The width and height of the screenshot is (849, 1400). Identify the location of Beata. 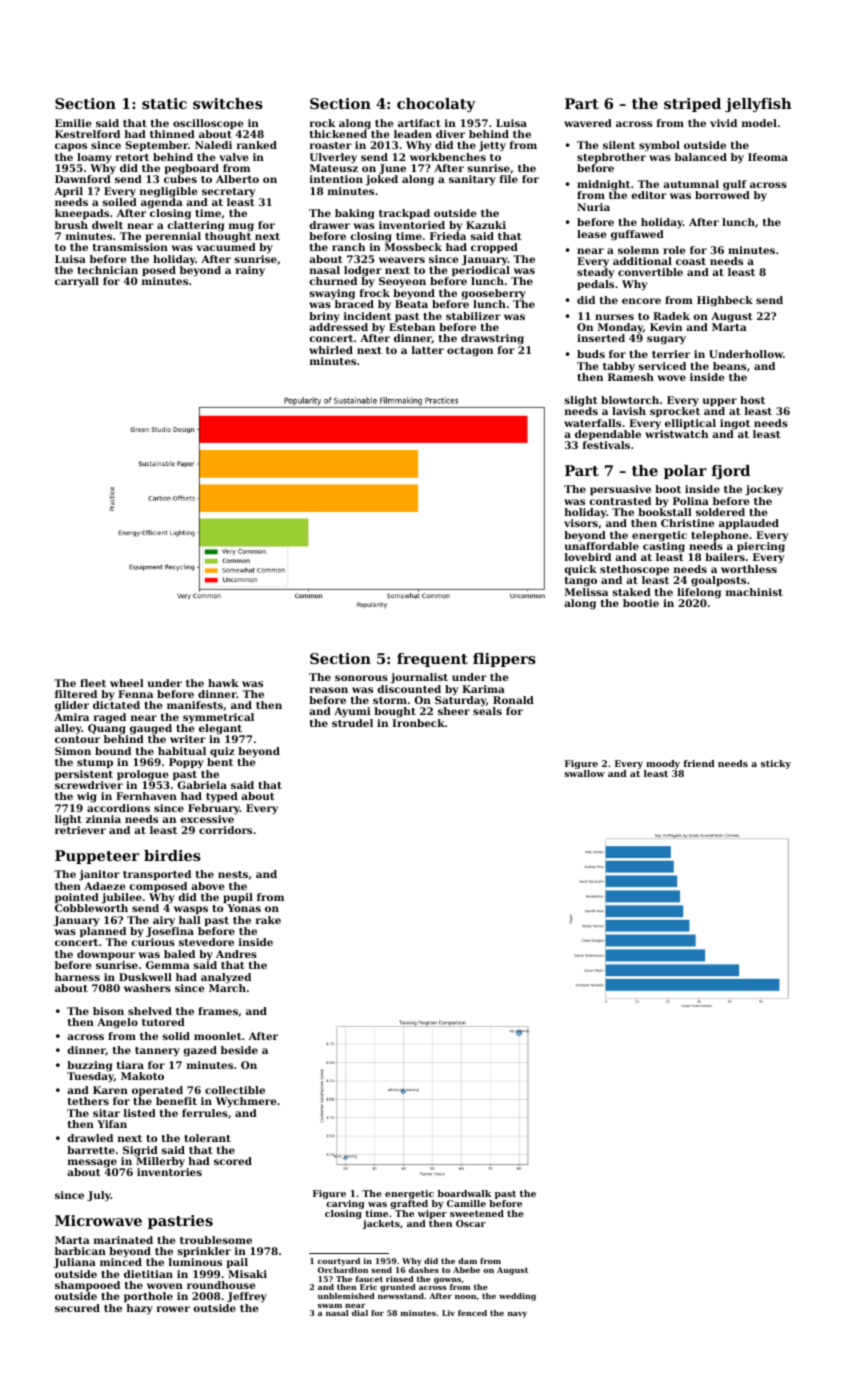
(411, 304).
